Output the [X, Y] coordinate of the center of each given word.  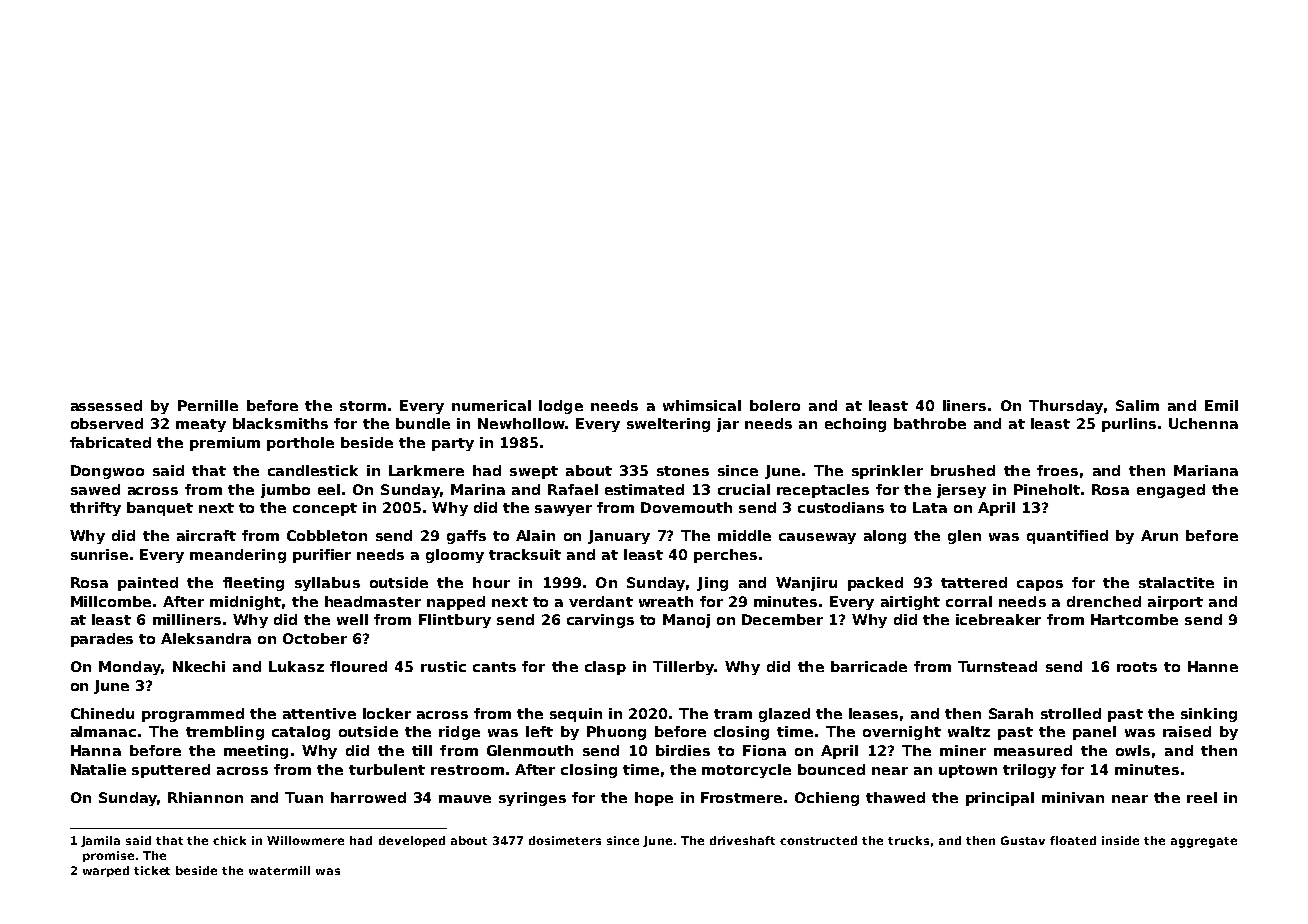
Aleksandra [206, 638]
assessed [106, 405]
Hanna [96, 750]
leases [873, 713]
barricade [869, 666]
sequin [576, 715]
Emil [1221, 405]
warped [106, 871]
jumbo [285, 491]
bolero [775, 405]
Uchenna [1203, 423]
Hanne [1213, 666]
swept [534, 472]
